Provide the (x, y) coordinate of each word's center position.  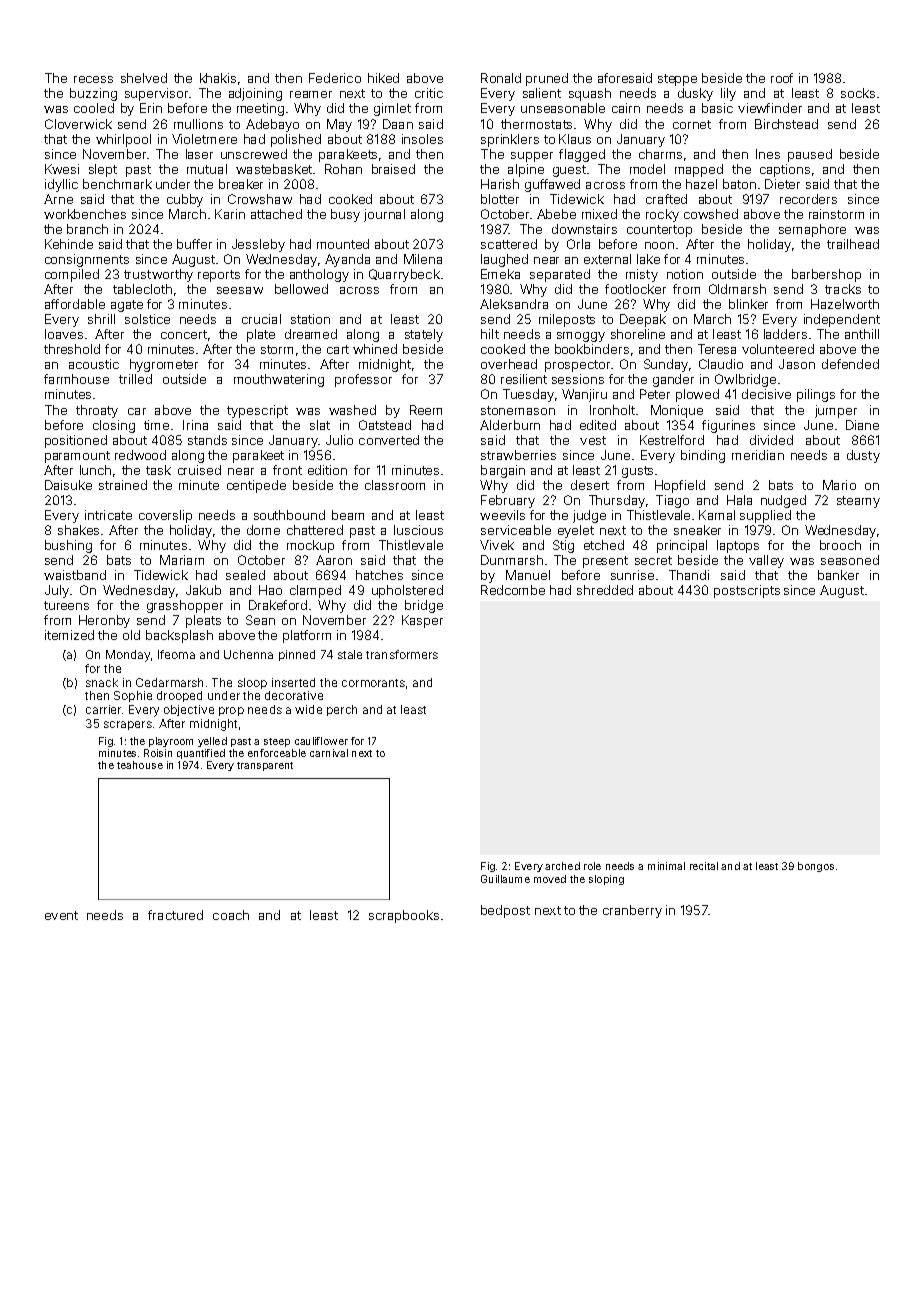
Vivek (497, 545)
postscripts (747, 591)
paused (810, 155)
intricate (108, 515)
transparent (265, 766)
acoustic (94, 364)
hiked (383, 78)
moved (550, 879)
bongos (816, 867)
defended (850, 364)
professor (363, 380)
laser (199, 154)
